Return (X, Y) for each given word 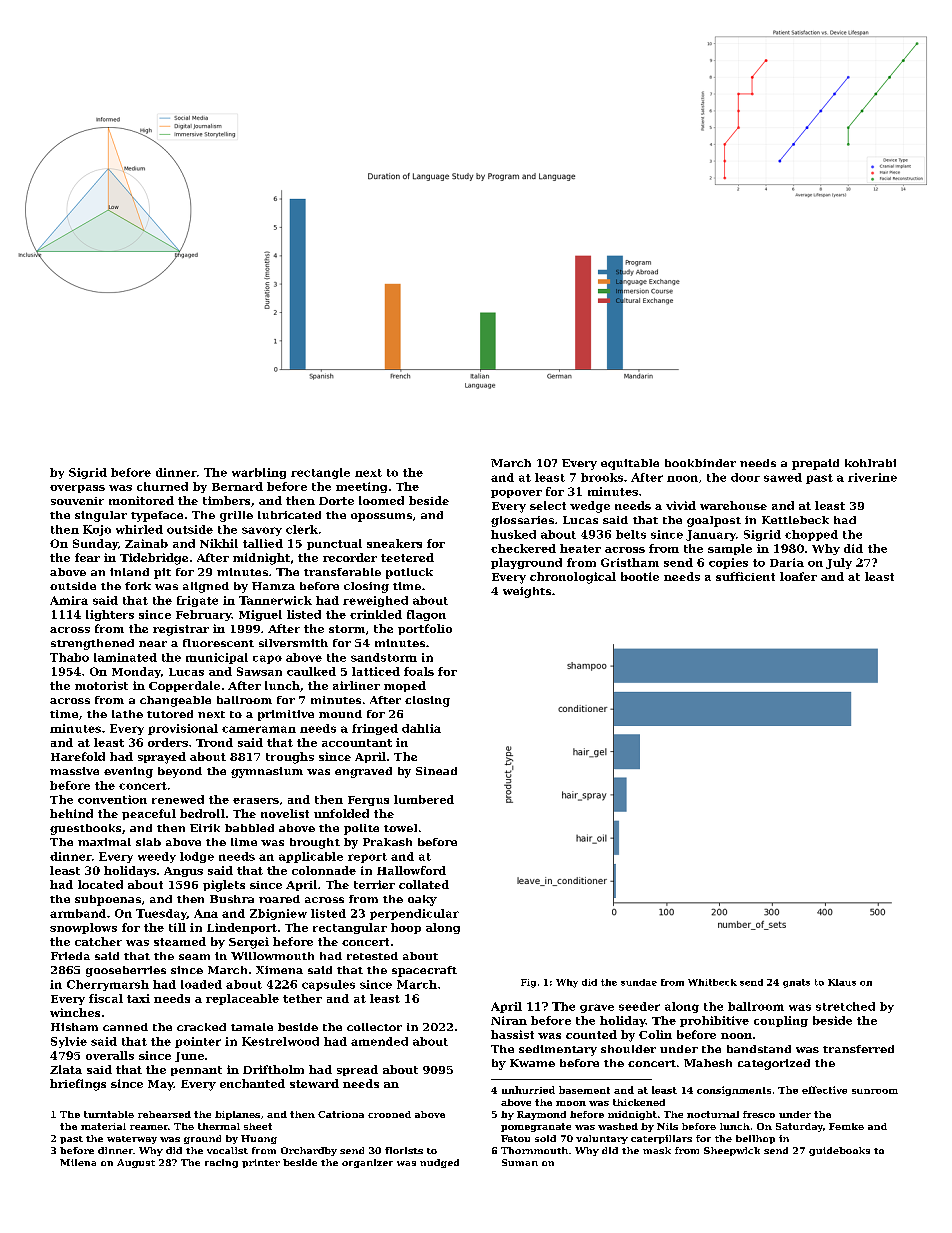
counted (591, 1034)
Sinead (436, 771)
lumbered (424, 799)
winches (75, 1012)
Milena (78, 1162)
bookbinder (700, 463)
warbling (259, 473)
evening (128, 772)
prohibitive (714, 1021)
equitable (630, 464)
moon (571, 1103)
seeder (639, 1006)
